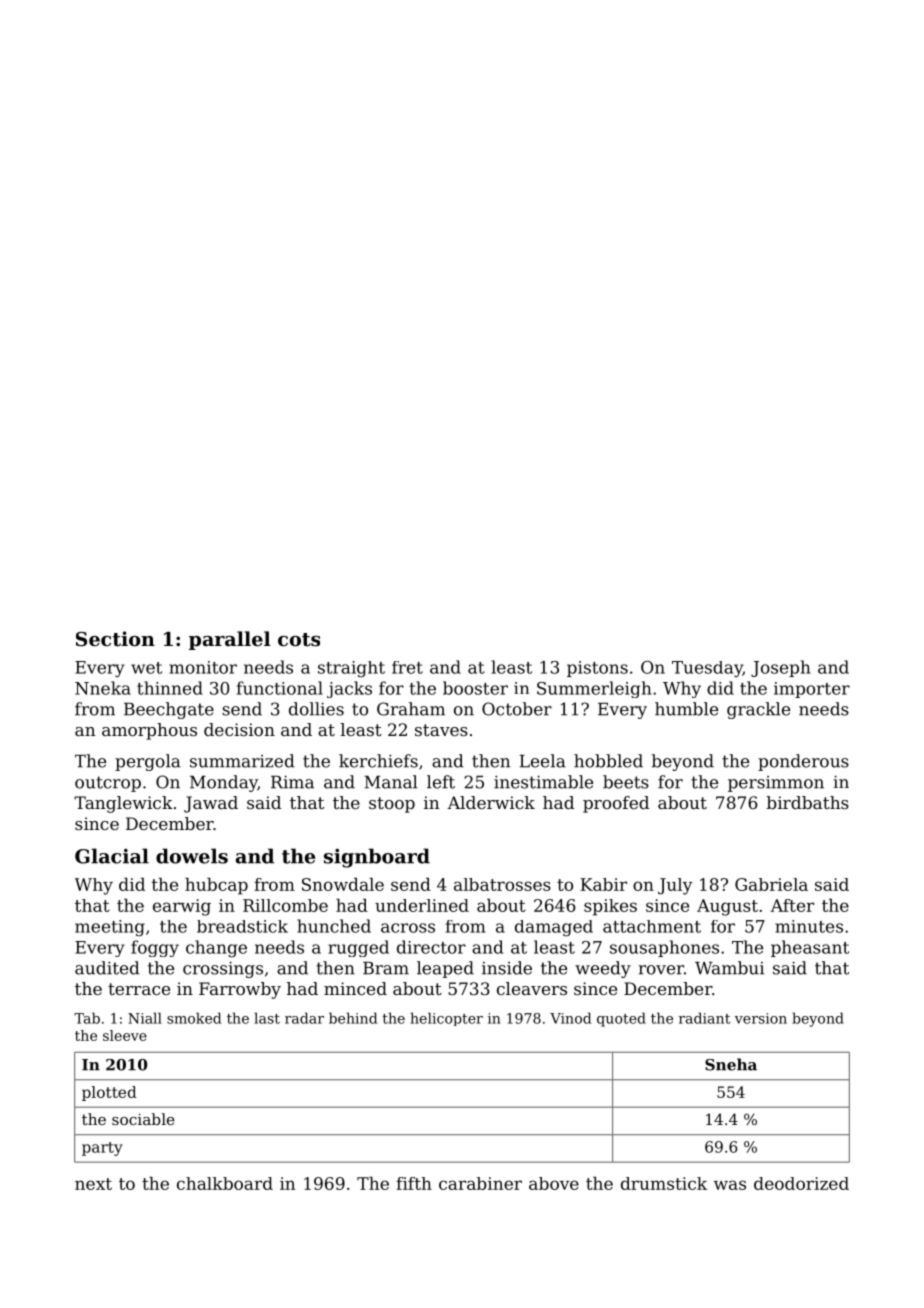  Describe the element at coordinates (554, 928) in the screenshot. I see `damaged` at that location.
